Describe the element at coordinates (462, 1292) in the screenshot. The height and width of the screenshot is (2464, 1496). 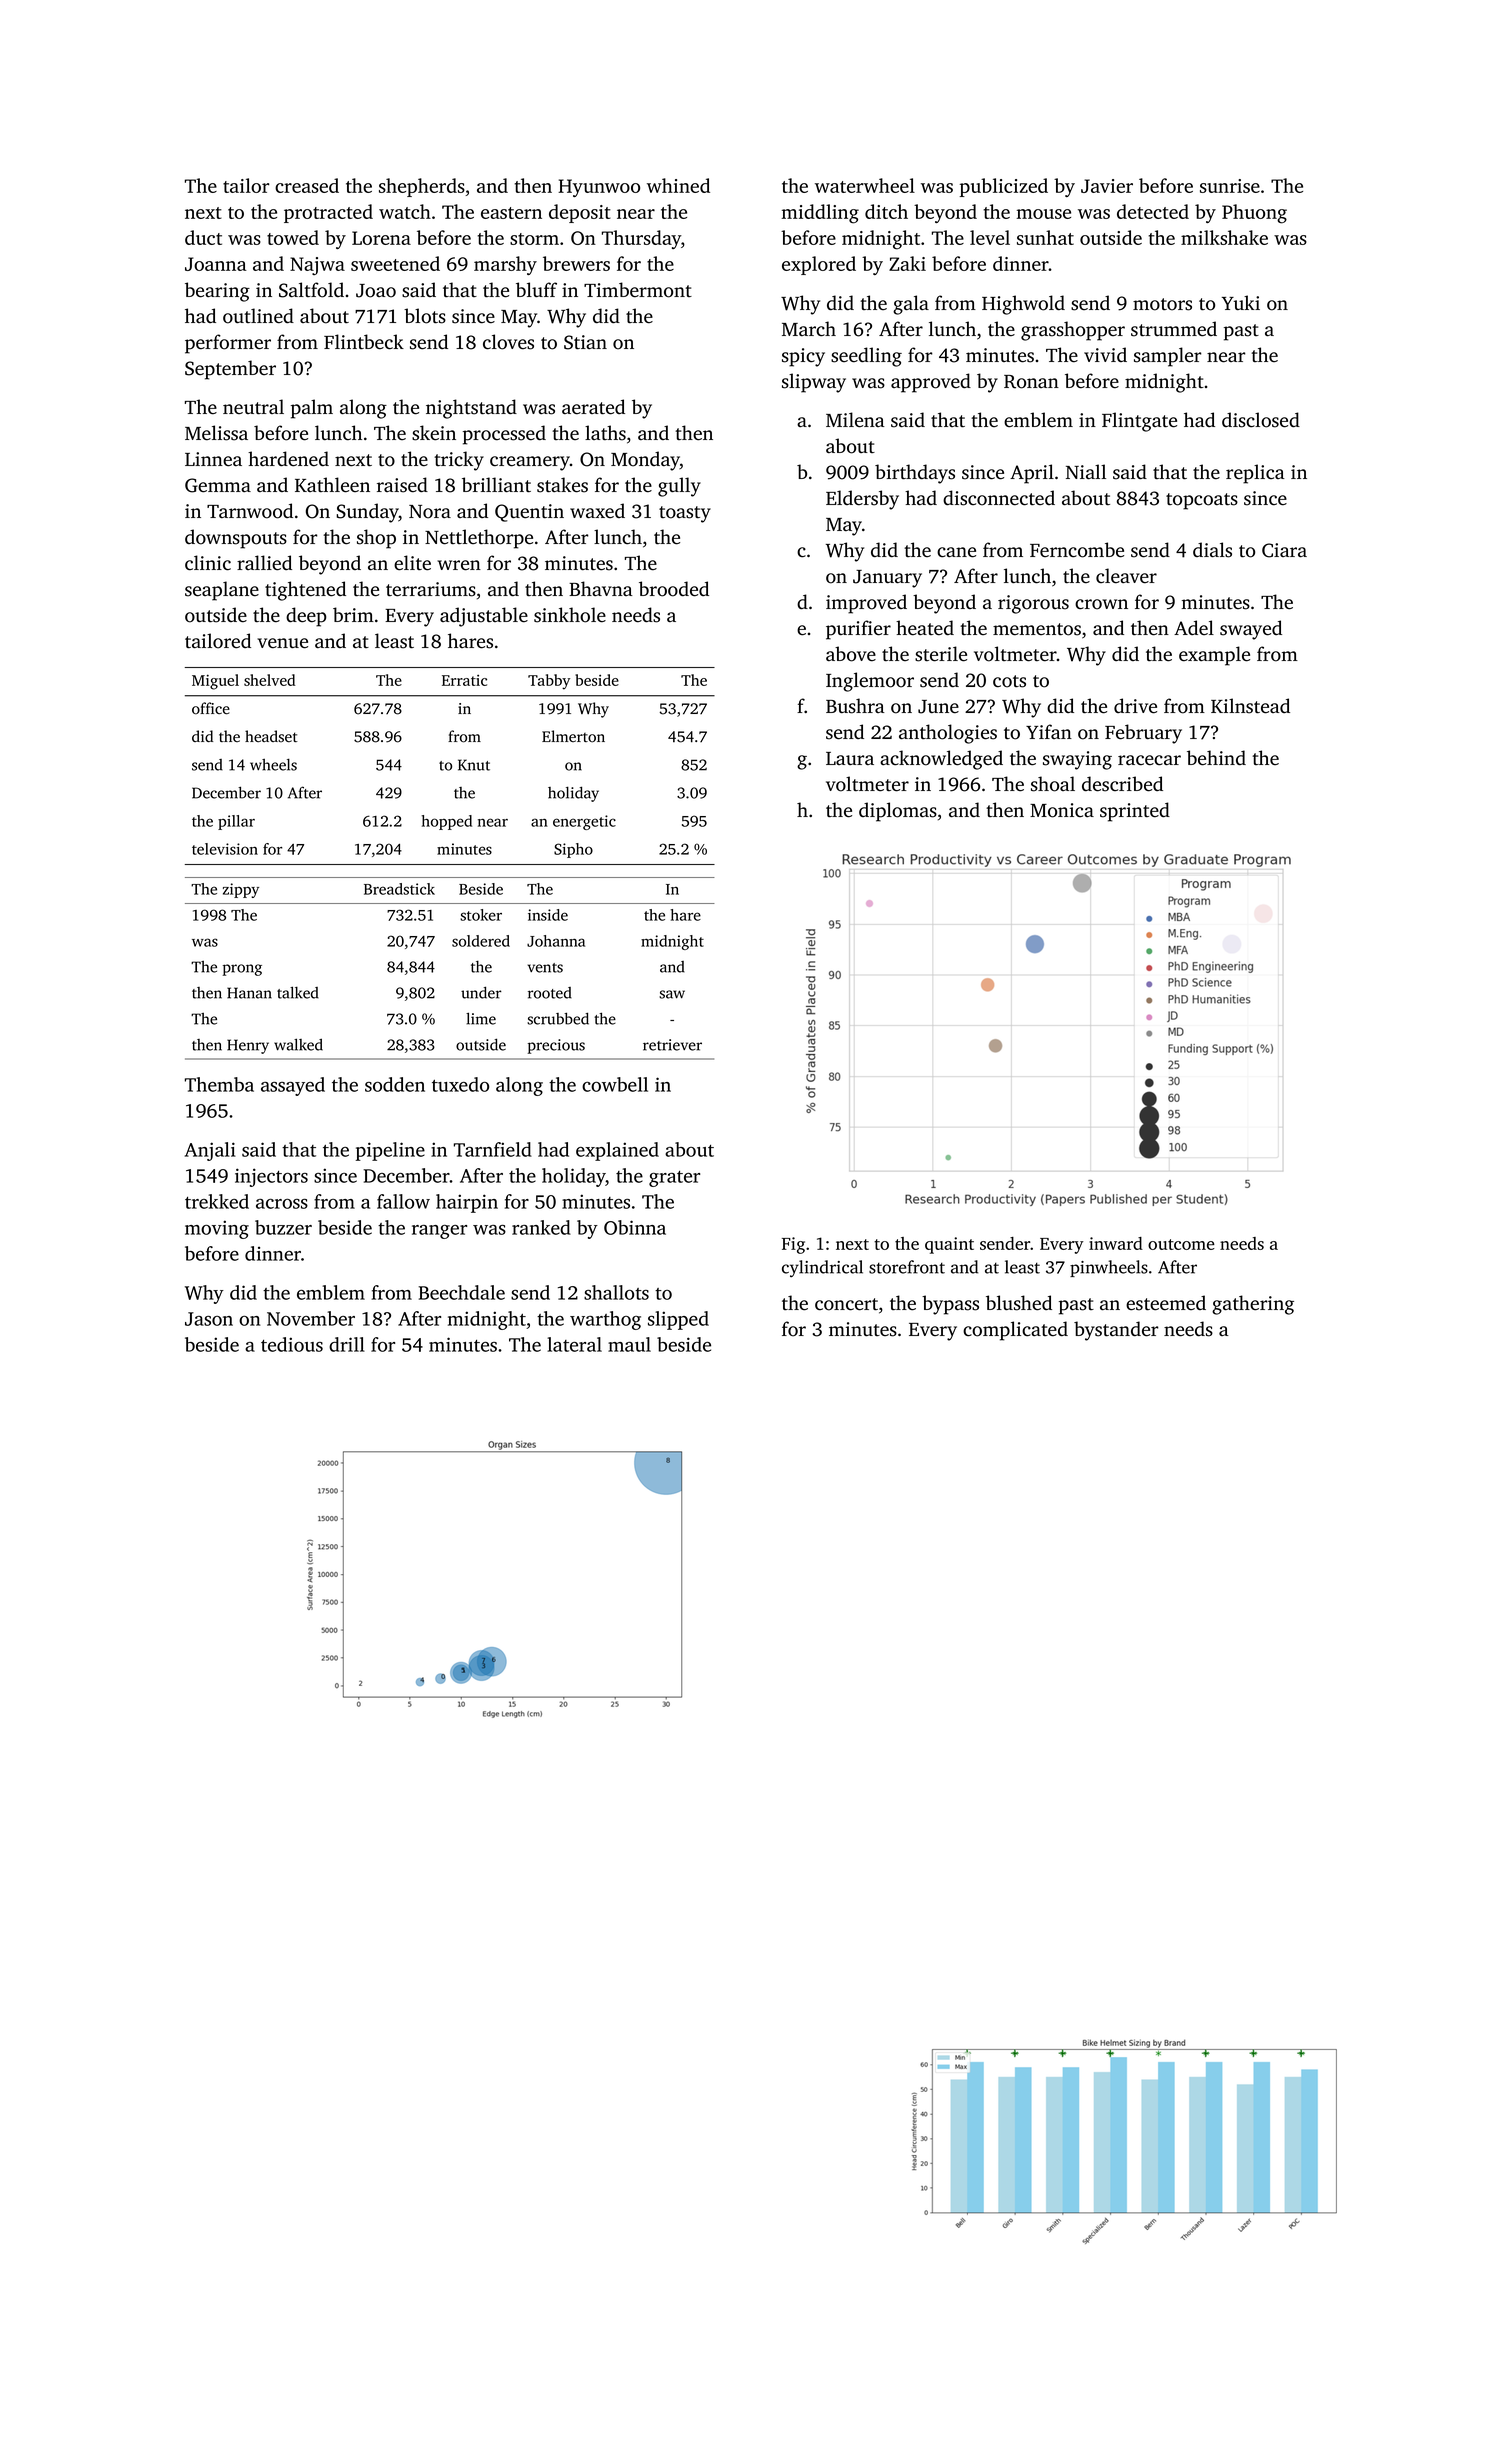
I see `Beechdale` at that location.
